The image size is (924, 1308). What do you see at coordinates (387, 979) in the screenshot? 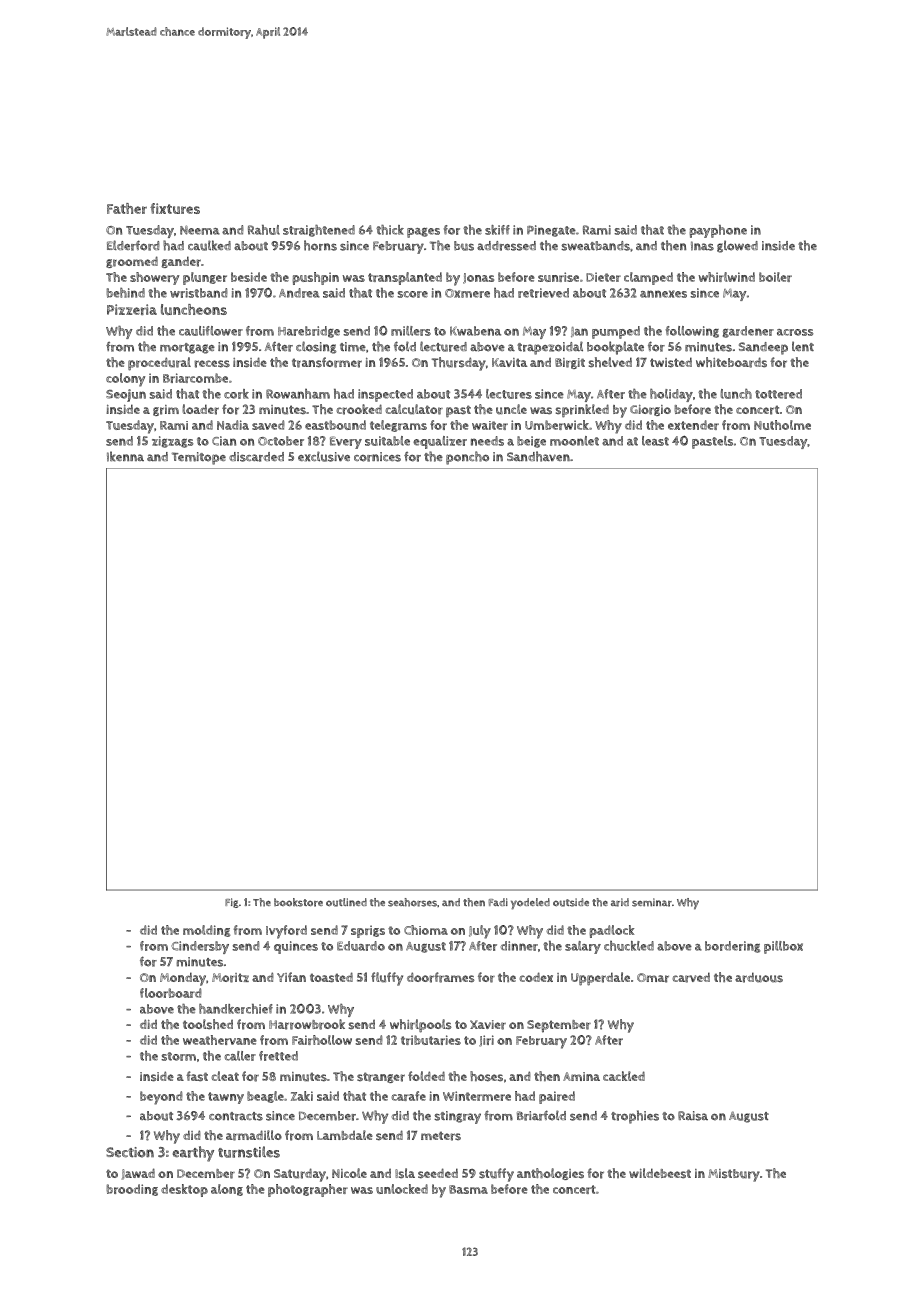
I see `fluffy` at bounding box center [387, 979].
